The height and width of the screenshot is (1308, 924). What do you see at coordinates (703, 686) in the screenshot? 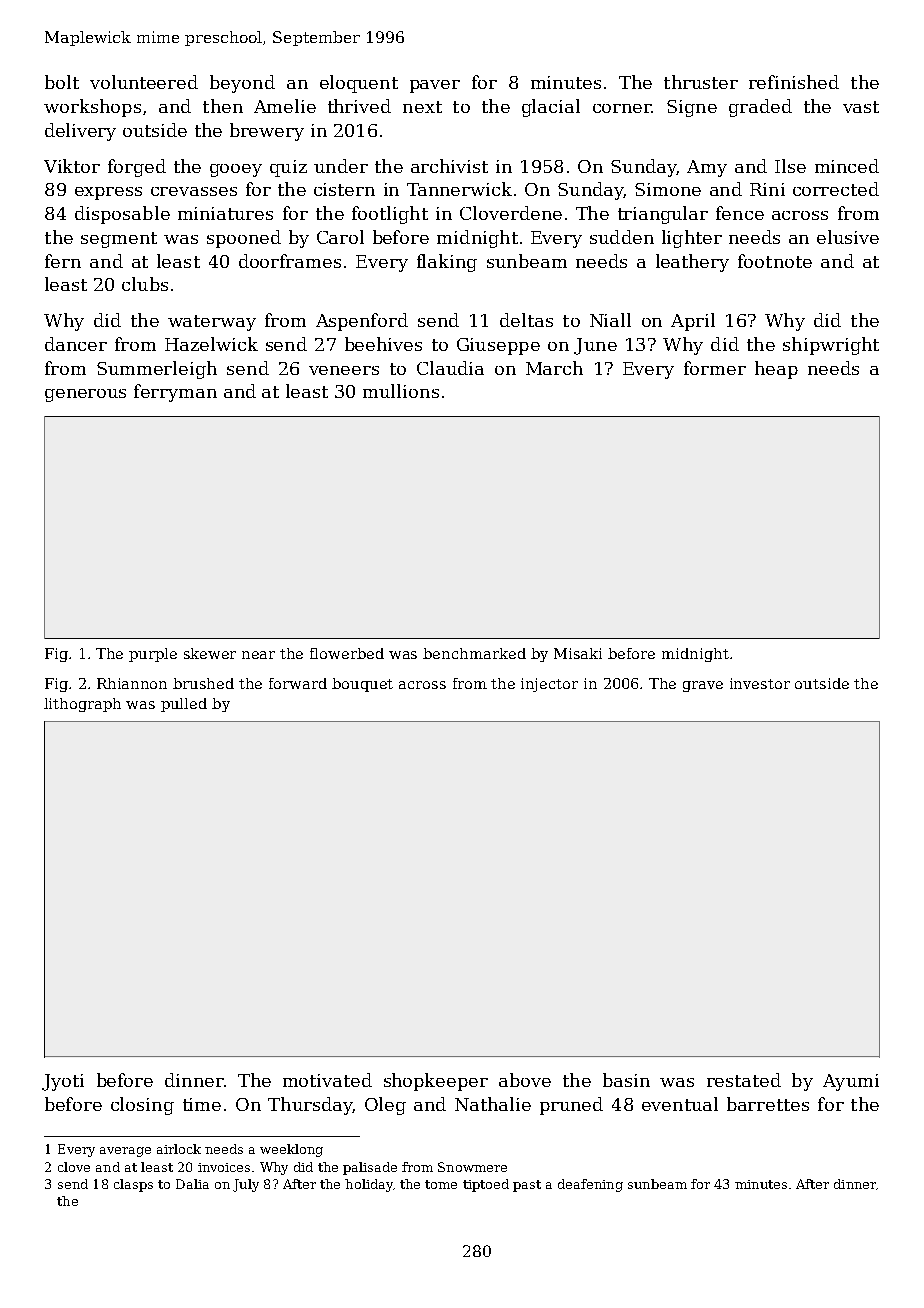
I see `grave` at bounding box center [703, 686].
